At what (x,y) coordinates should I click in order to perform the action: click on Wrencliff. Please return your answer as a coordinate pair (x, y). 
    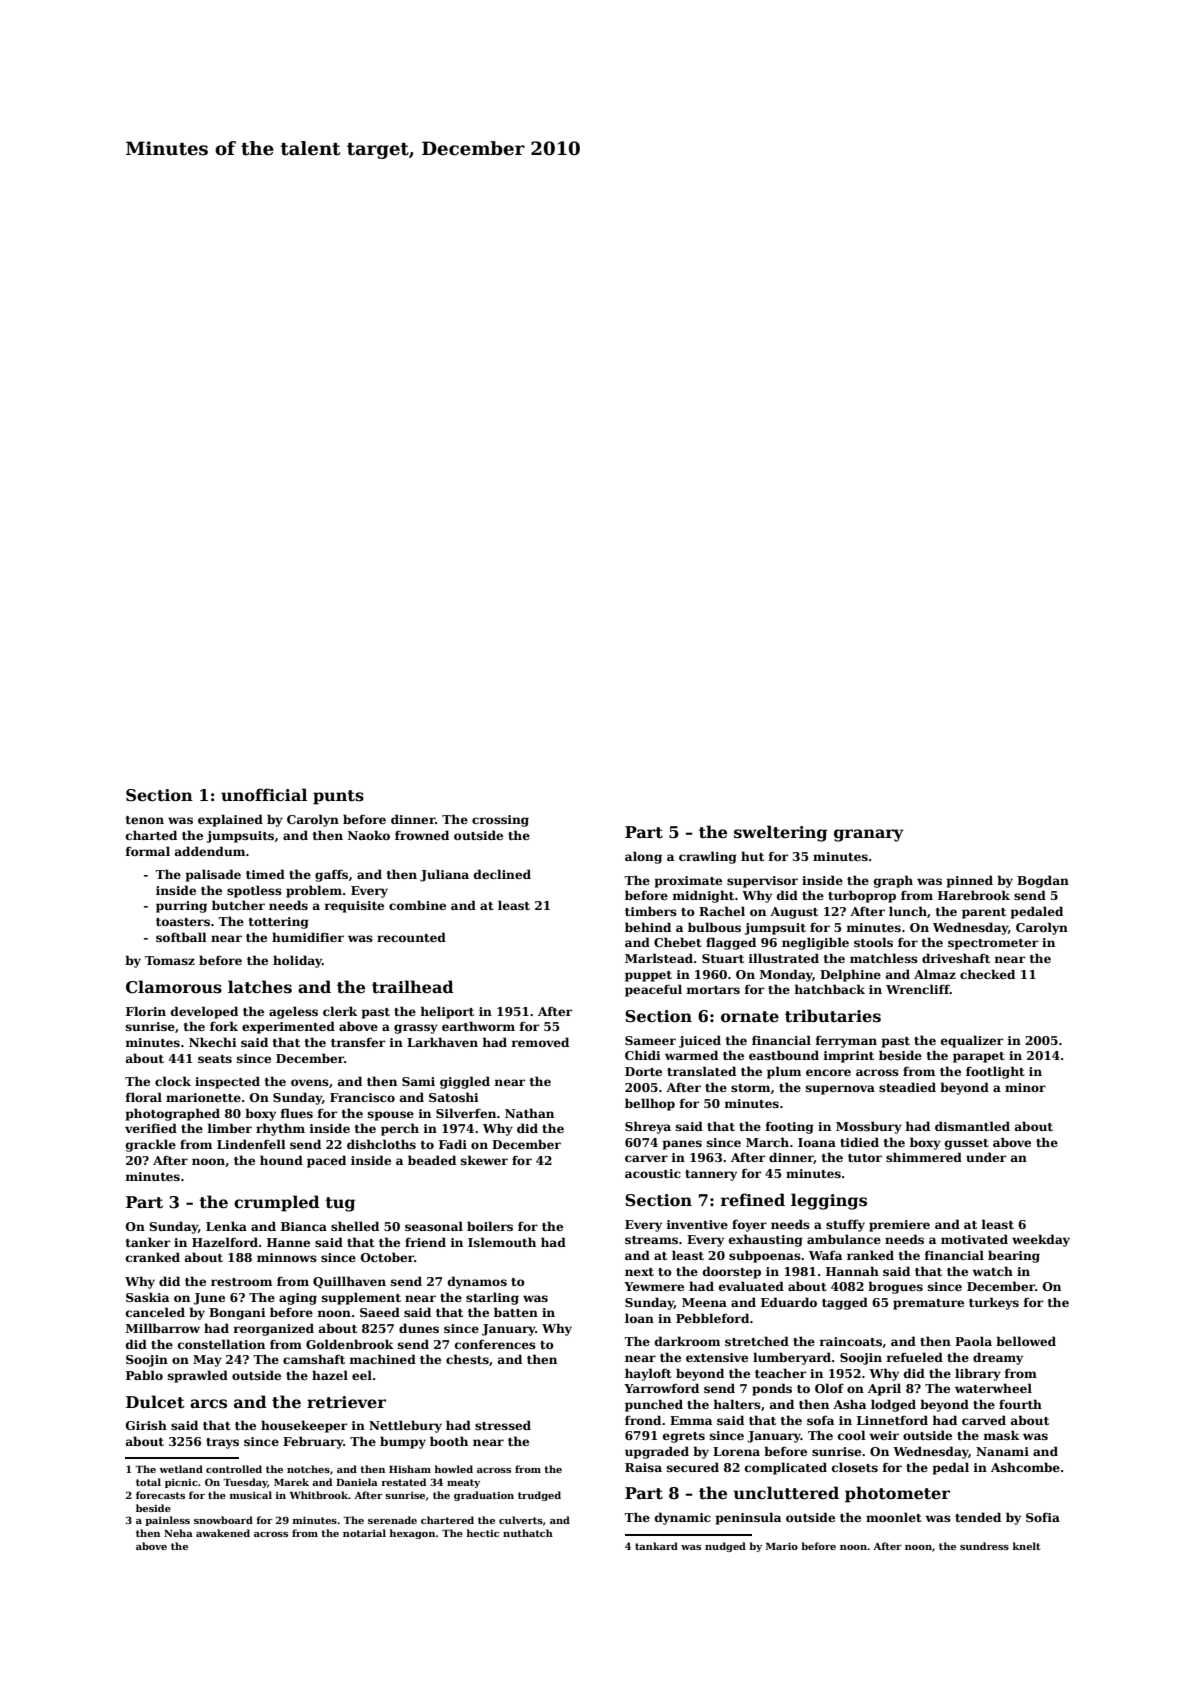
    Looking at the image, I should click on (918, 989).
